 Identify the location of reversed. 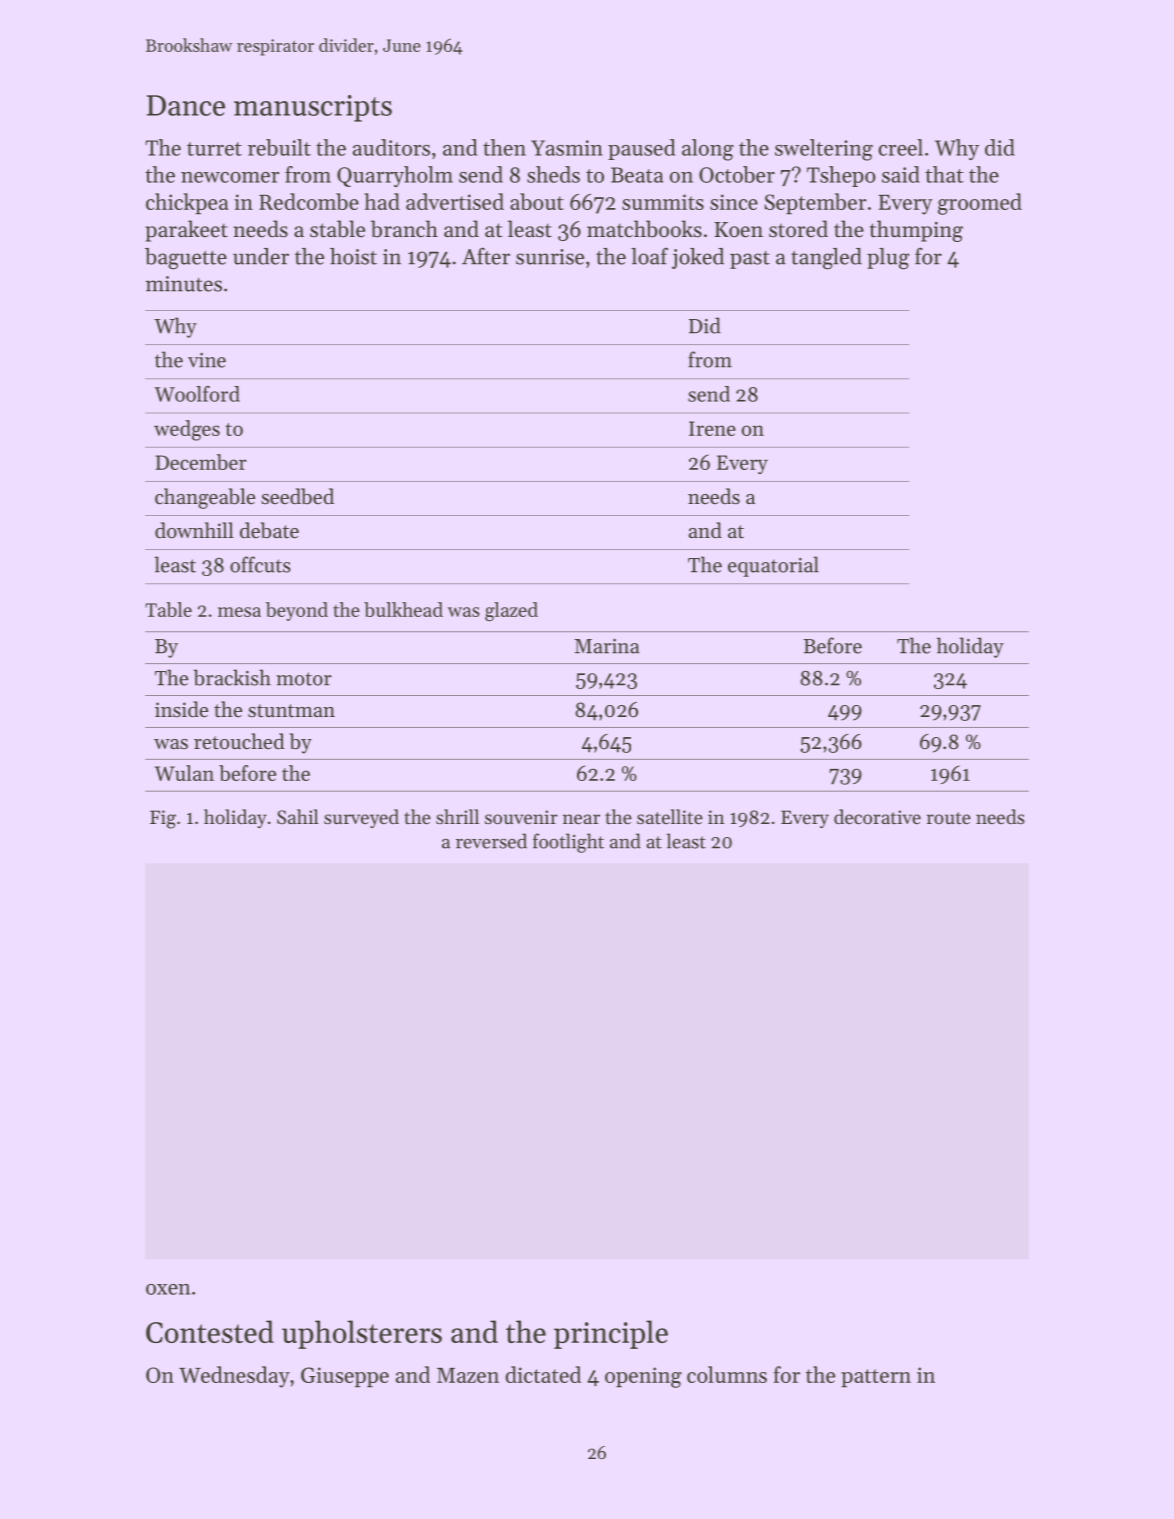
(491, 841).
